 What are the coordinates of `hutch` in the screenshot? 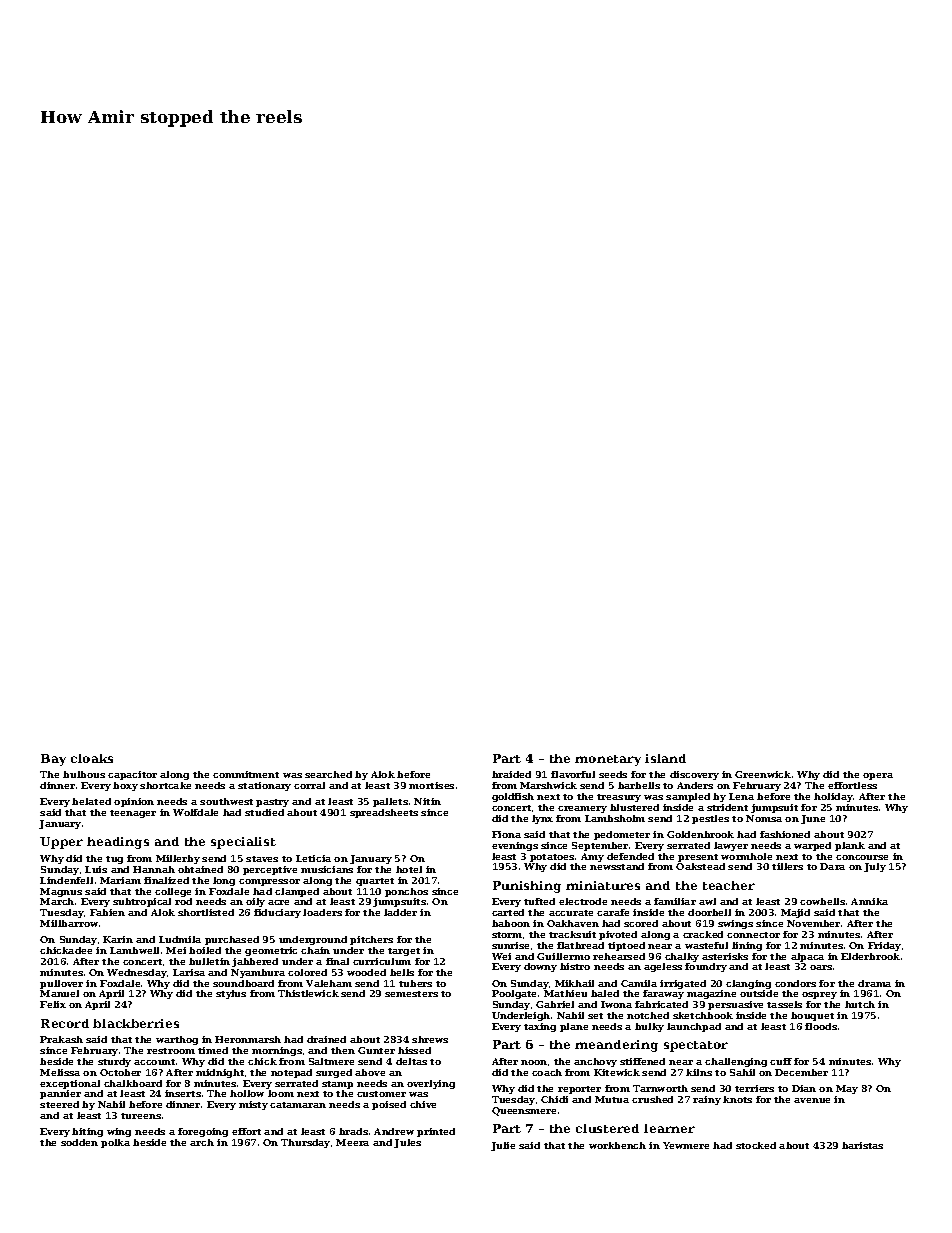 It's located at (860, 1004).
